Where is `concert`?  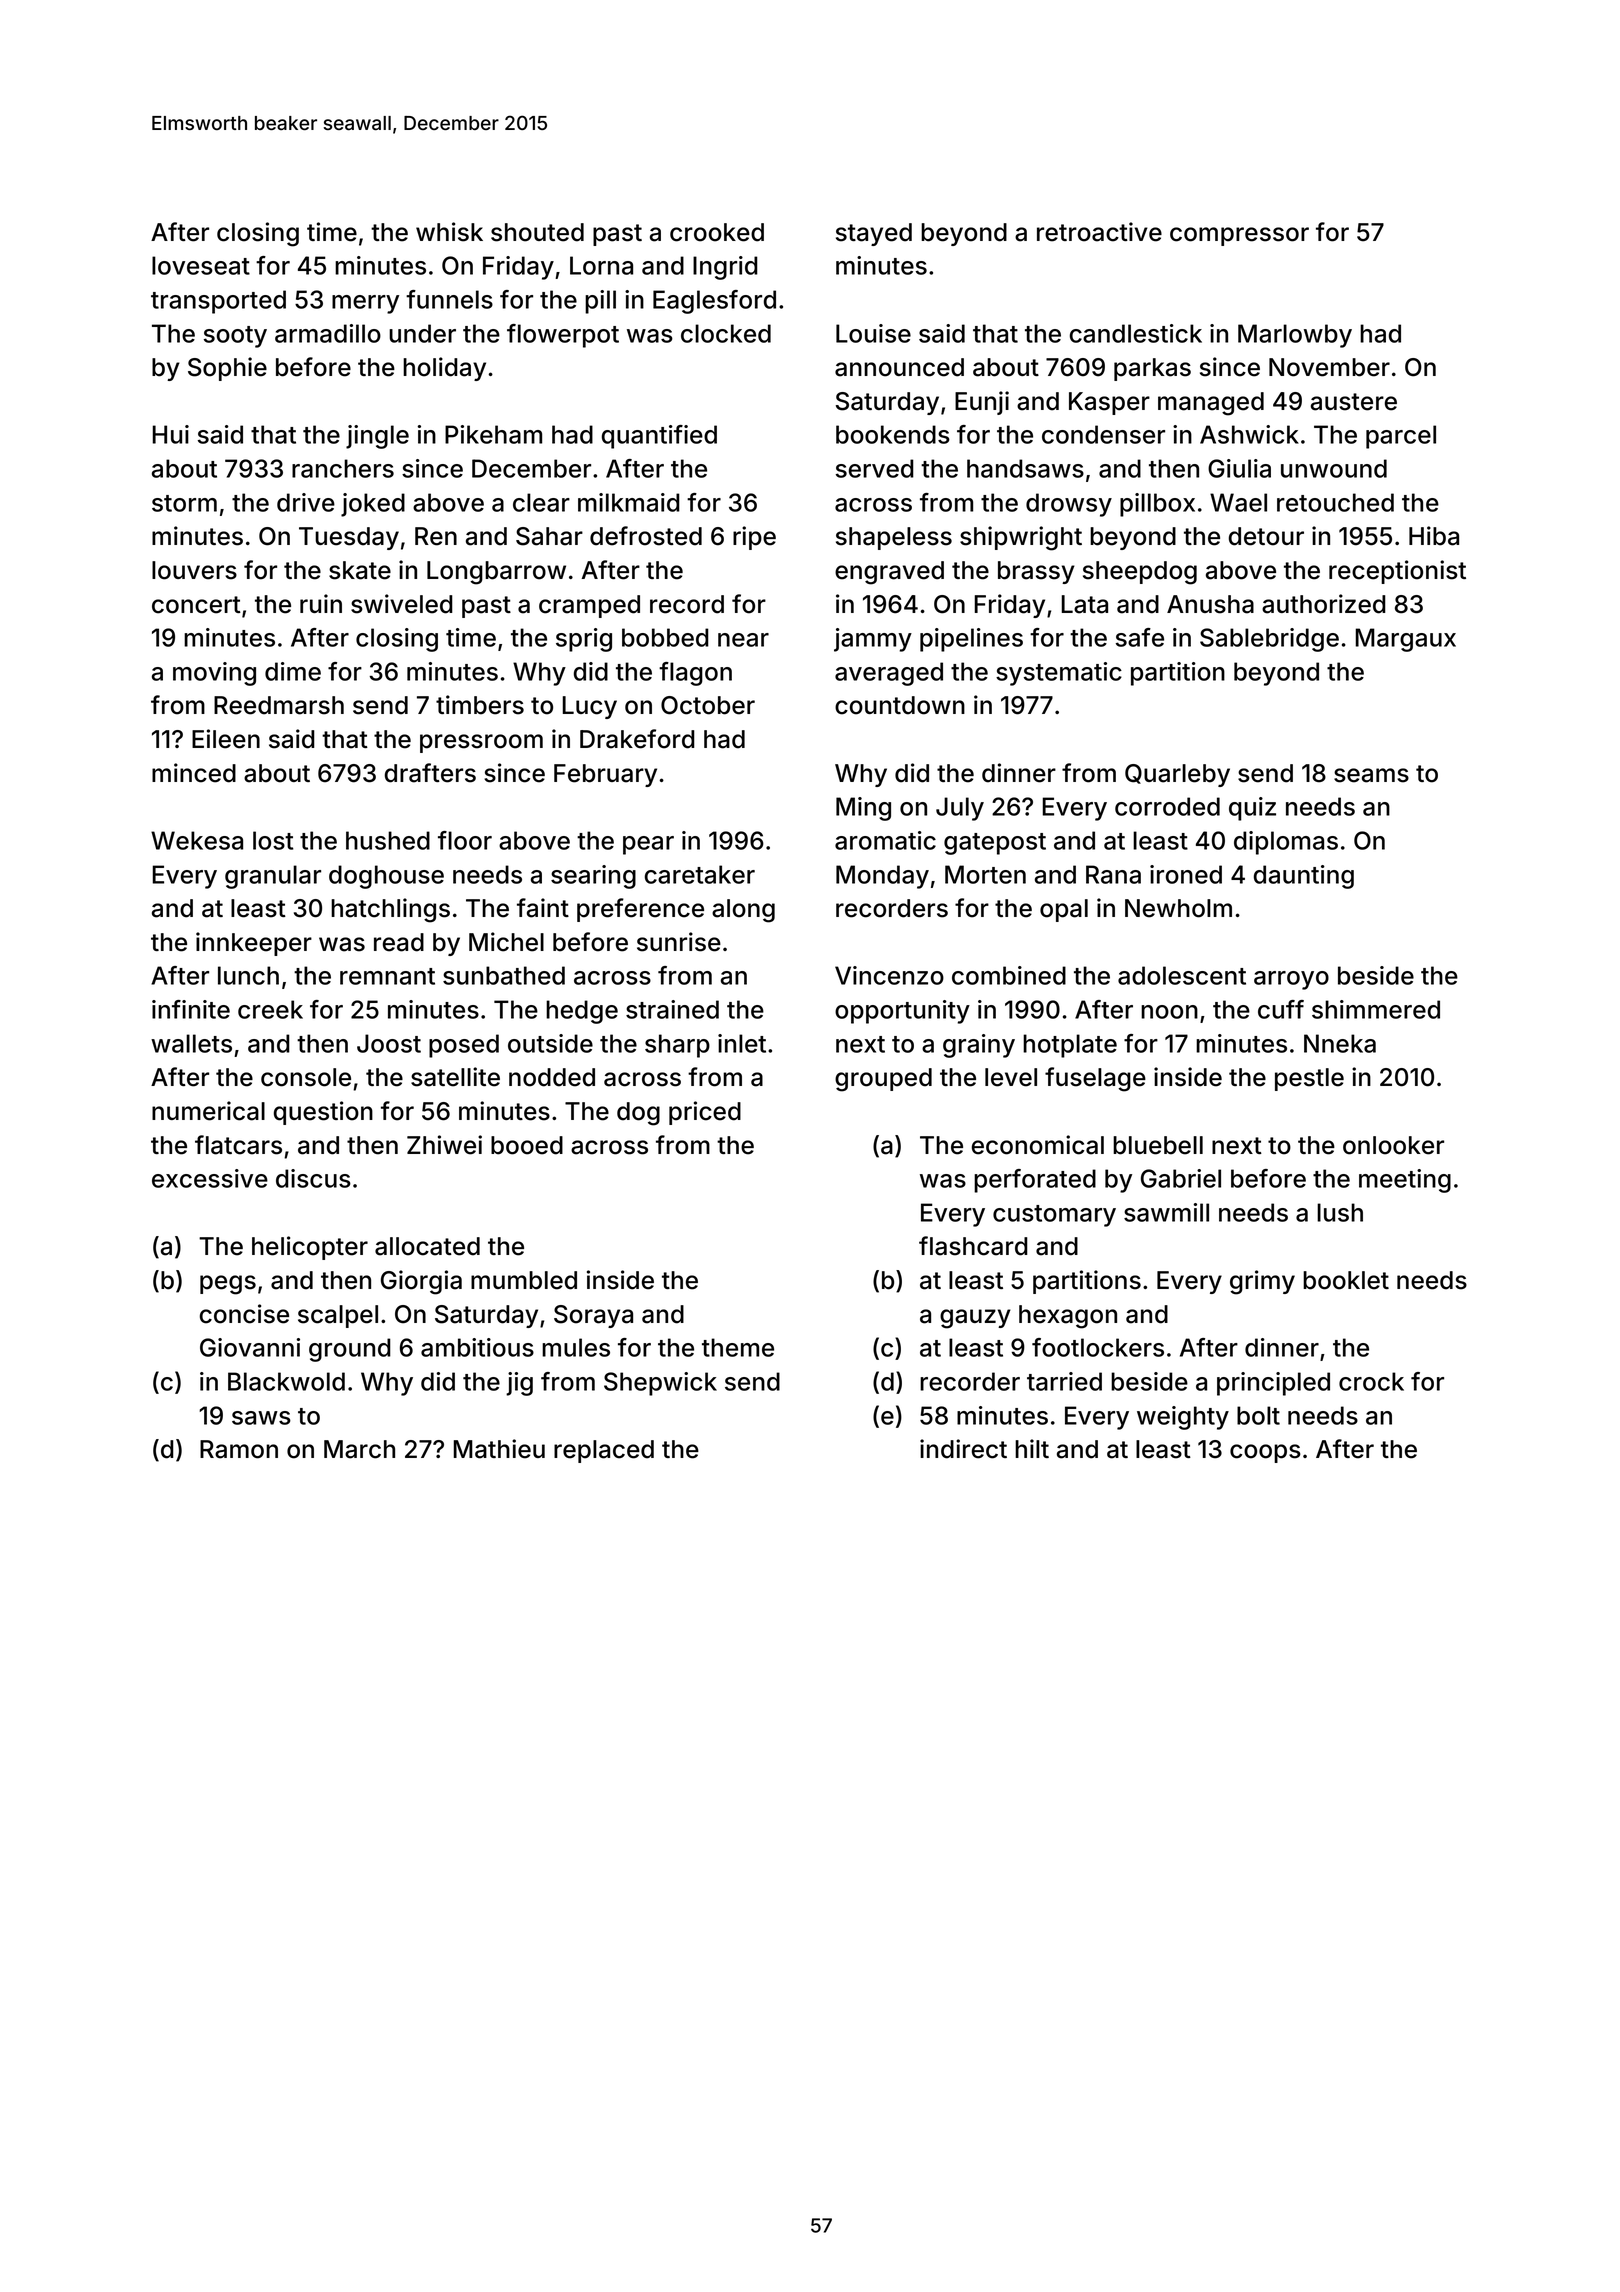
concert is located at coordinates (196, 605).
